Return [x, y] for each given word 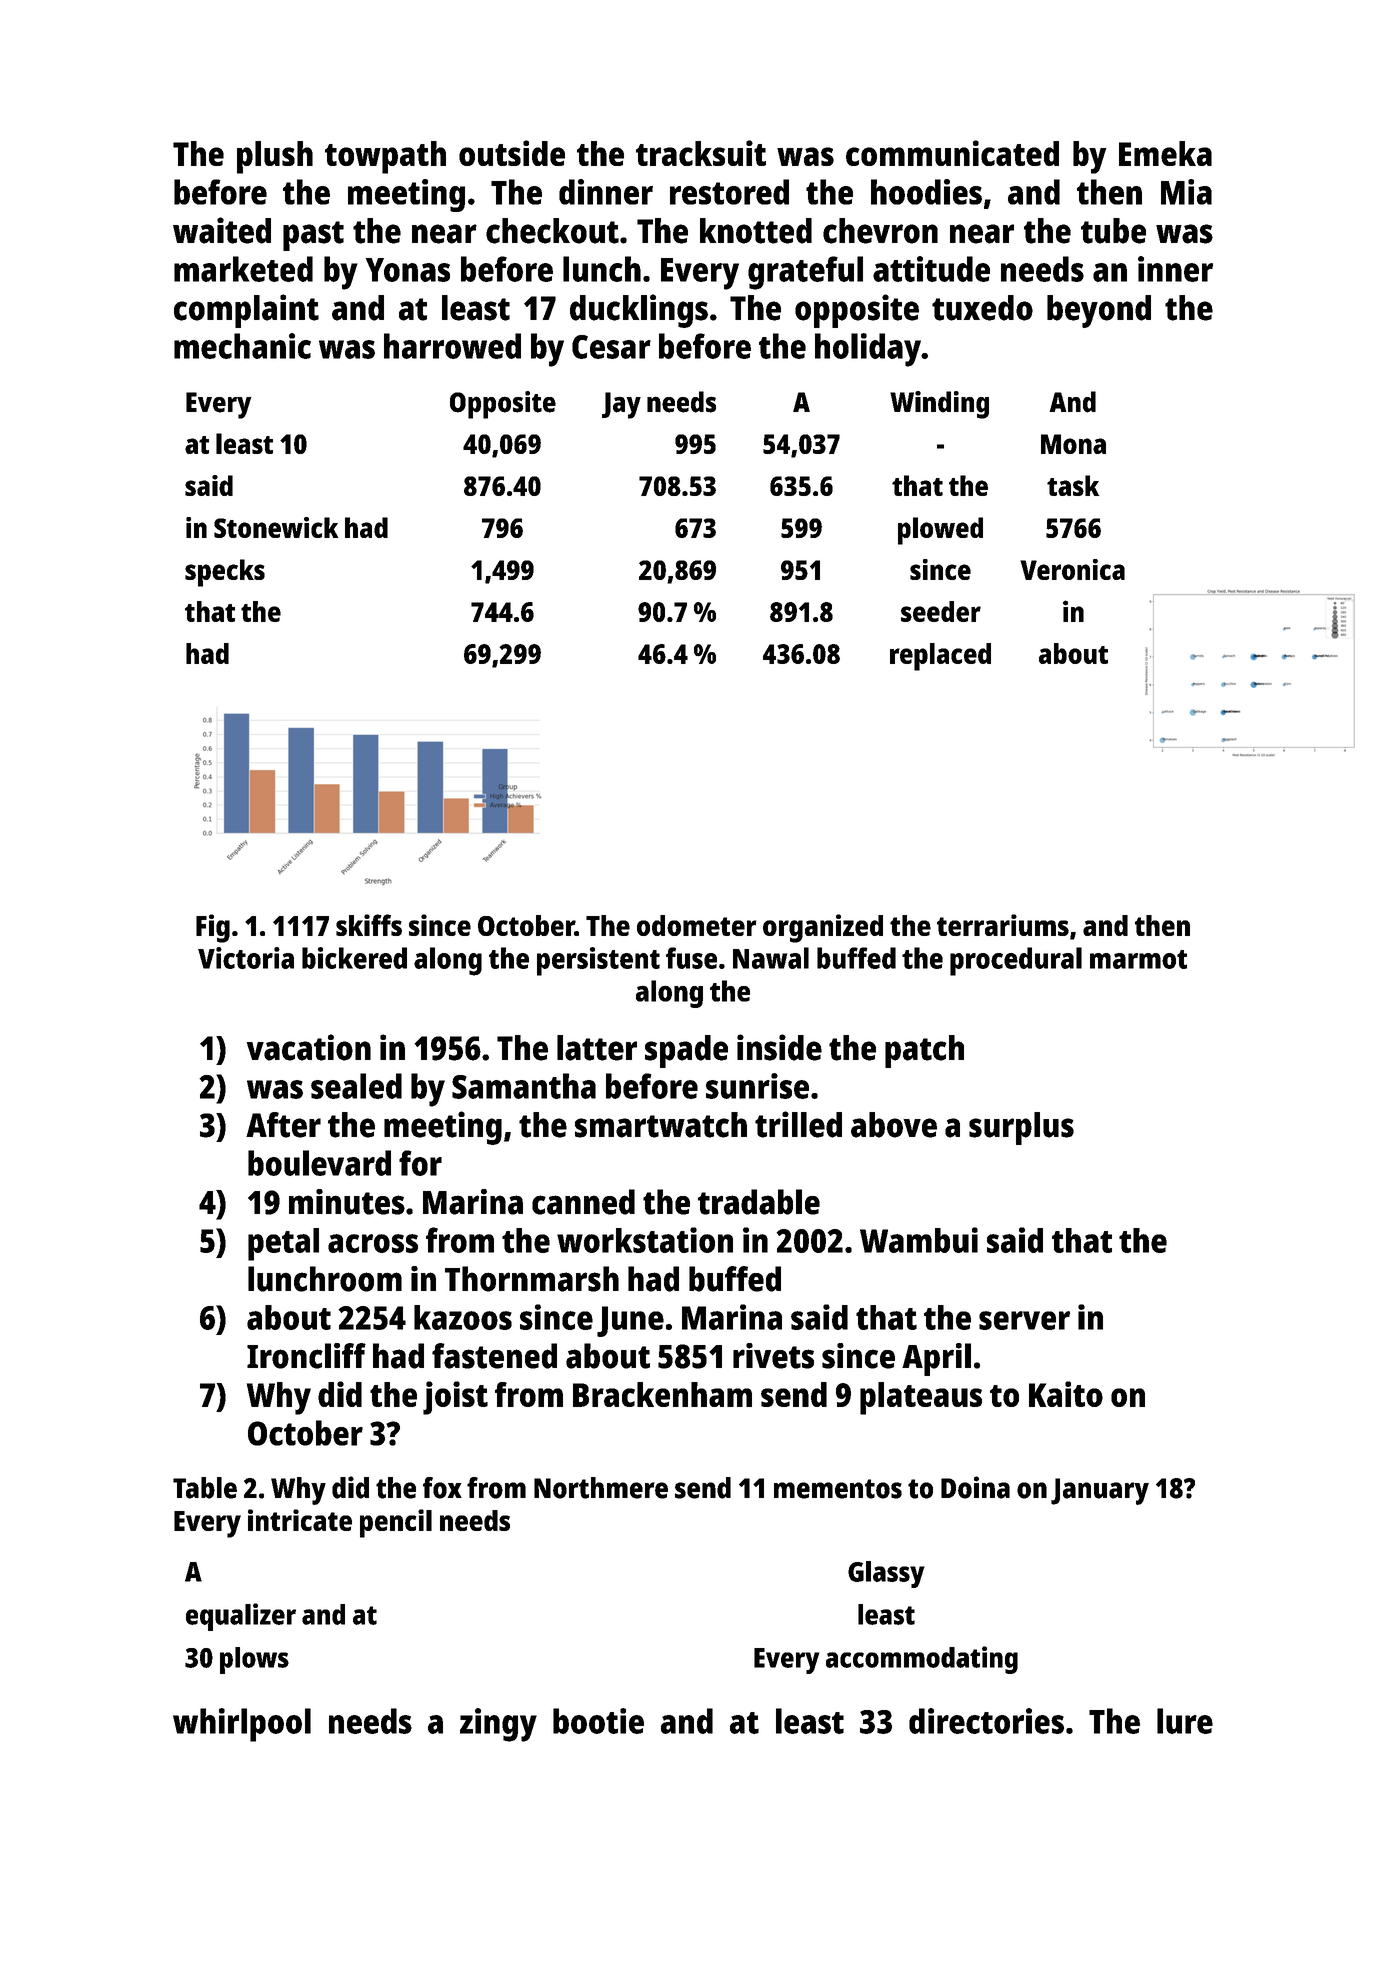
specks [225, 573]
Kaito [1066, 1394]
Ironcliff [306, 1356]
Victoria [246, 958]
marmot [1138, 959]
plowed [940, 531]
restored [729, 192]
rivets [773, 1356]
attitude [931, 269]
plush [275, 157]
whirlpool [242, 1725]
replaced [940, 657]
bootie [598, 1721]
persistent [598, 961]
